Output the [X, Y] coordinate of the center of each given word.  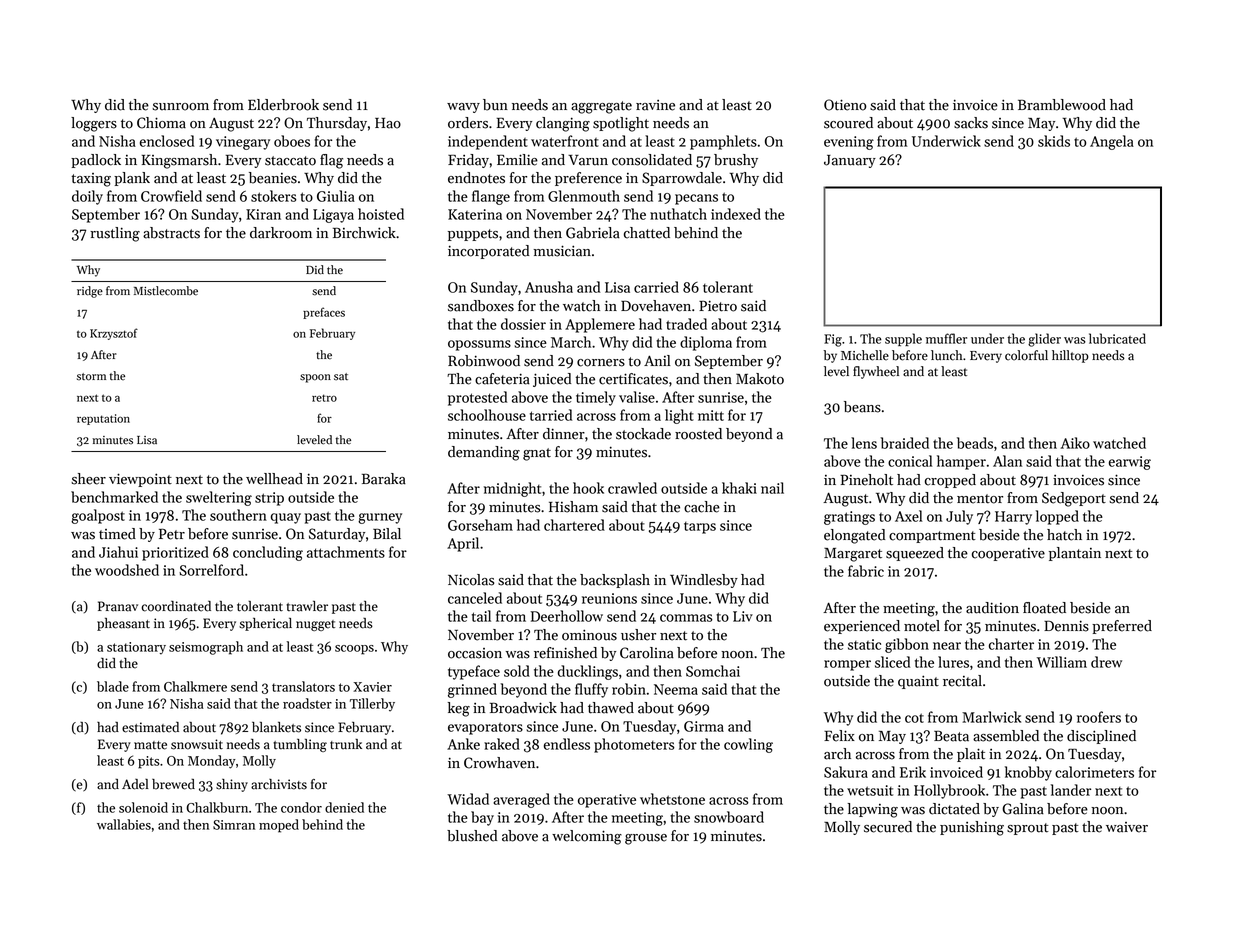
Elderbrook [283, 105]
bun [495, 105]
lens [864, 443]
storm [91, 377]
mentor [980, 499]
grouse [646, 839]
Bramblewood [1062, 105]
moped [279, 826]
